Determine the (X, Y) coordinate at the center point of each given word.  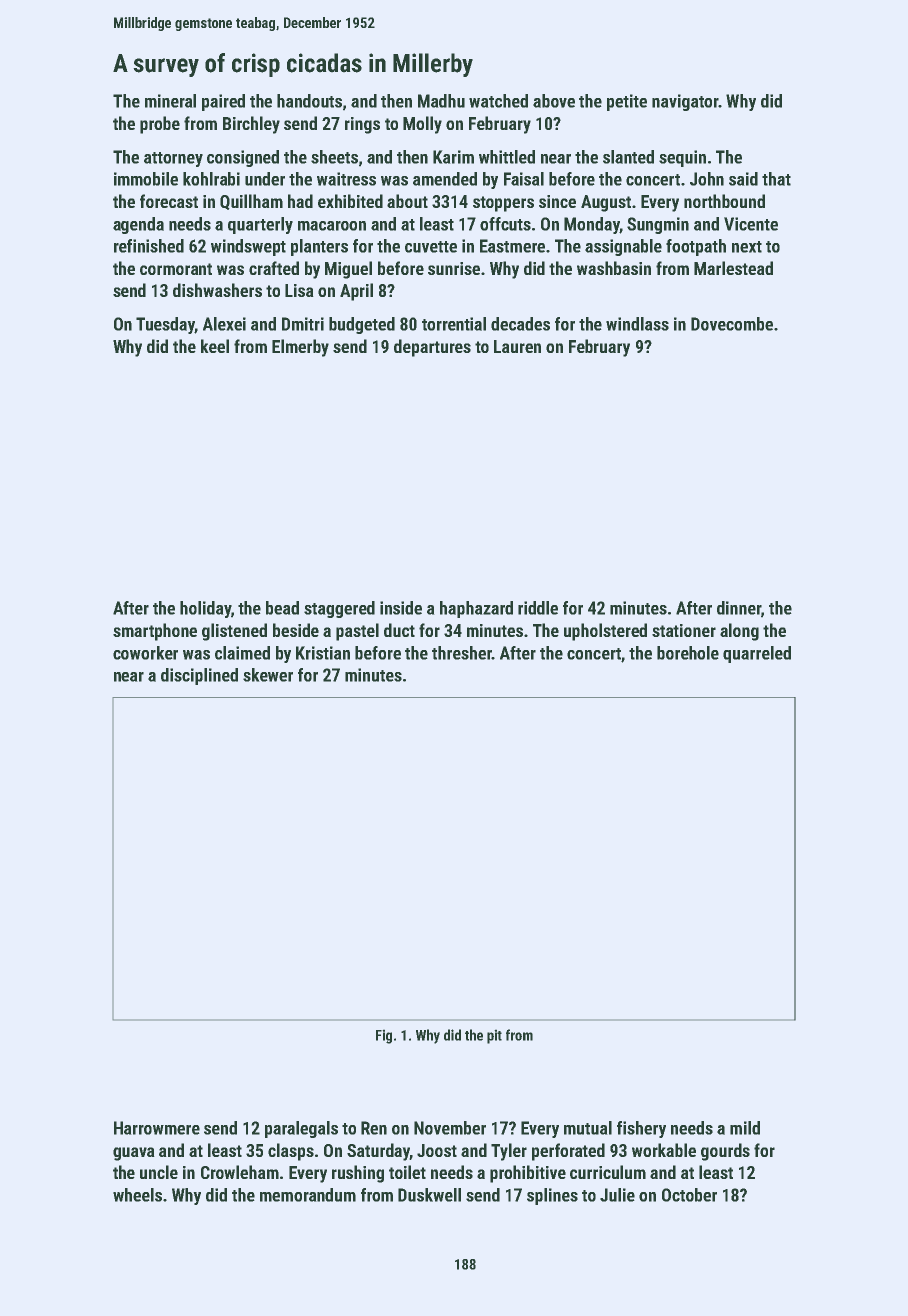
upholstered (605, 632)
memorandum (308, 1195)
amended (445, 179)
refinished (149, 246)
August (606, 203)
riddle (538, 608)
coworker (145, 653)
